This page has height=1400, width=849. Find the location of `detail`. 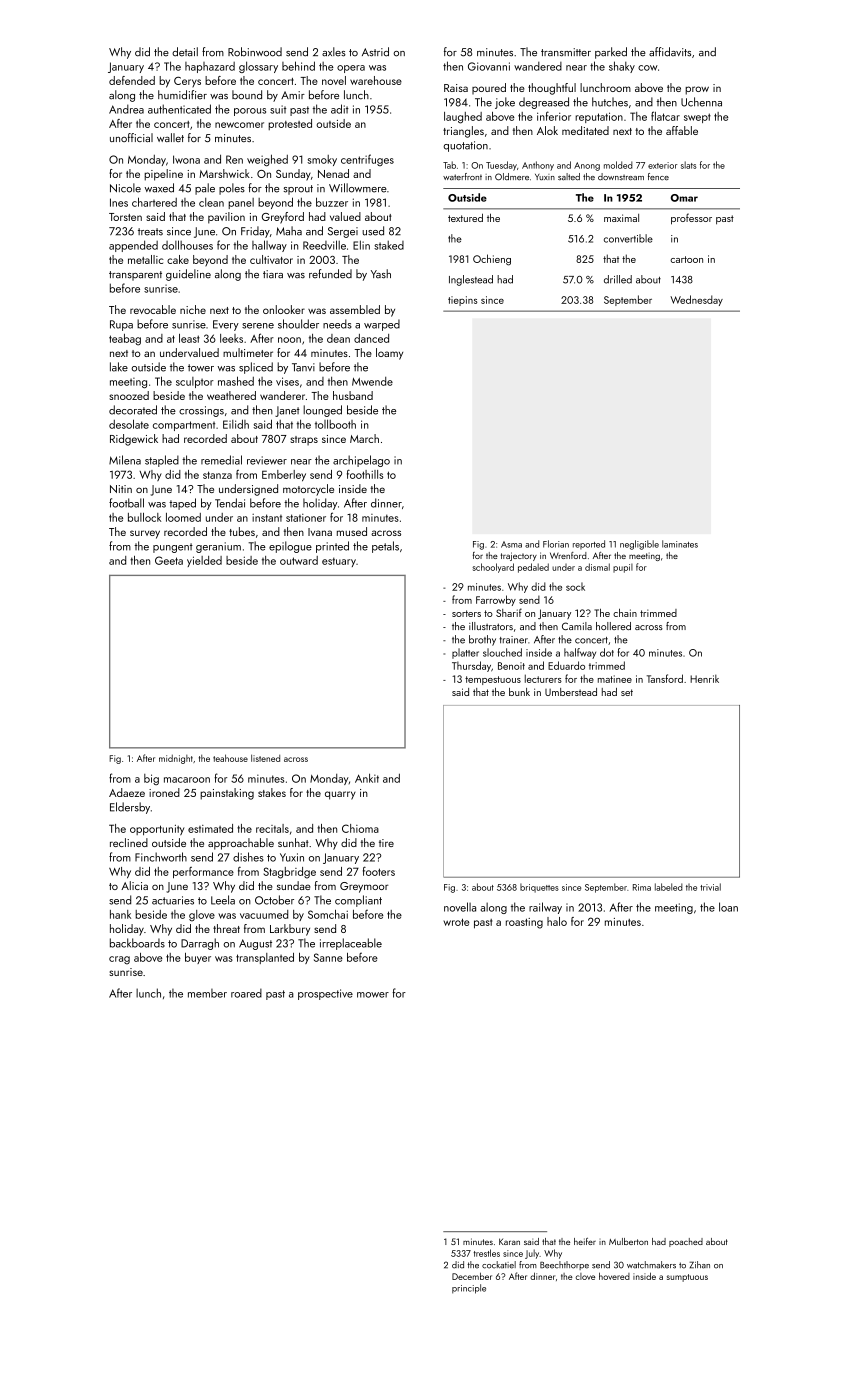

detail is located at coordinates (185, 52).
